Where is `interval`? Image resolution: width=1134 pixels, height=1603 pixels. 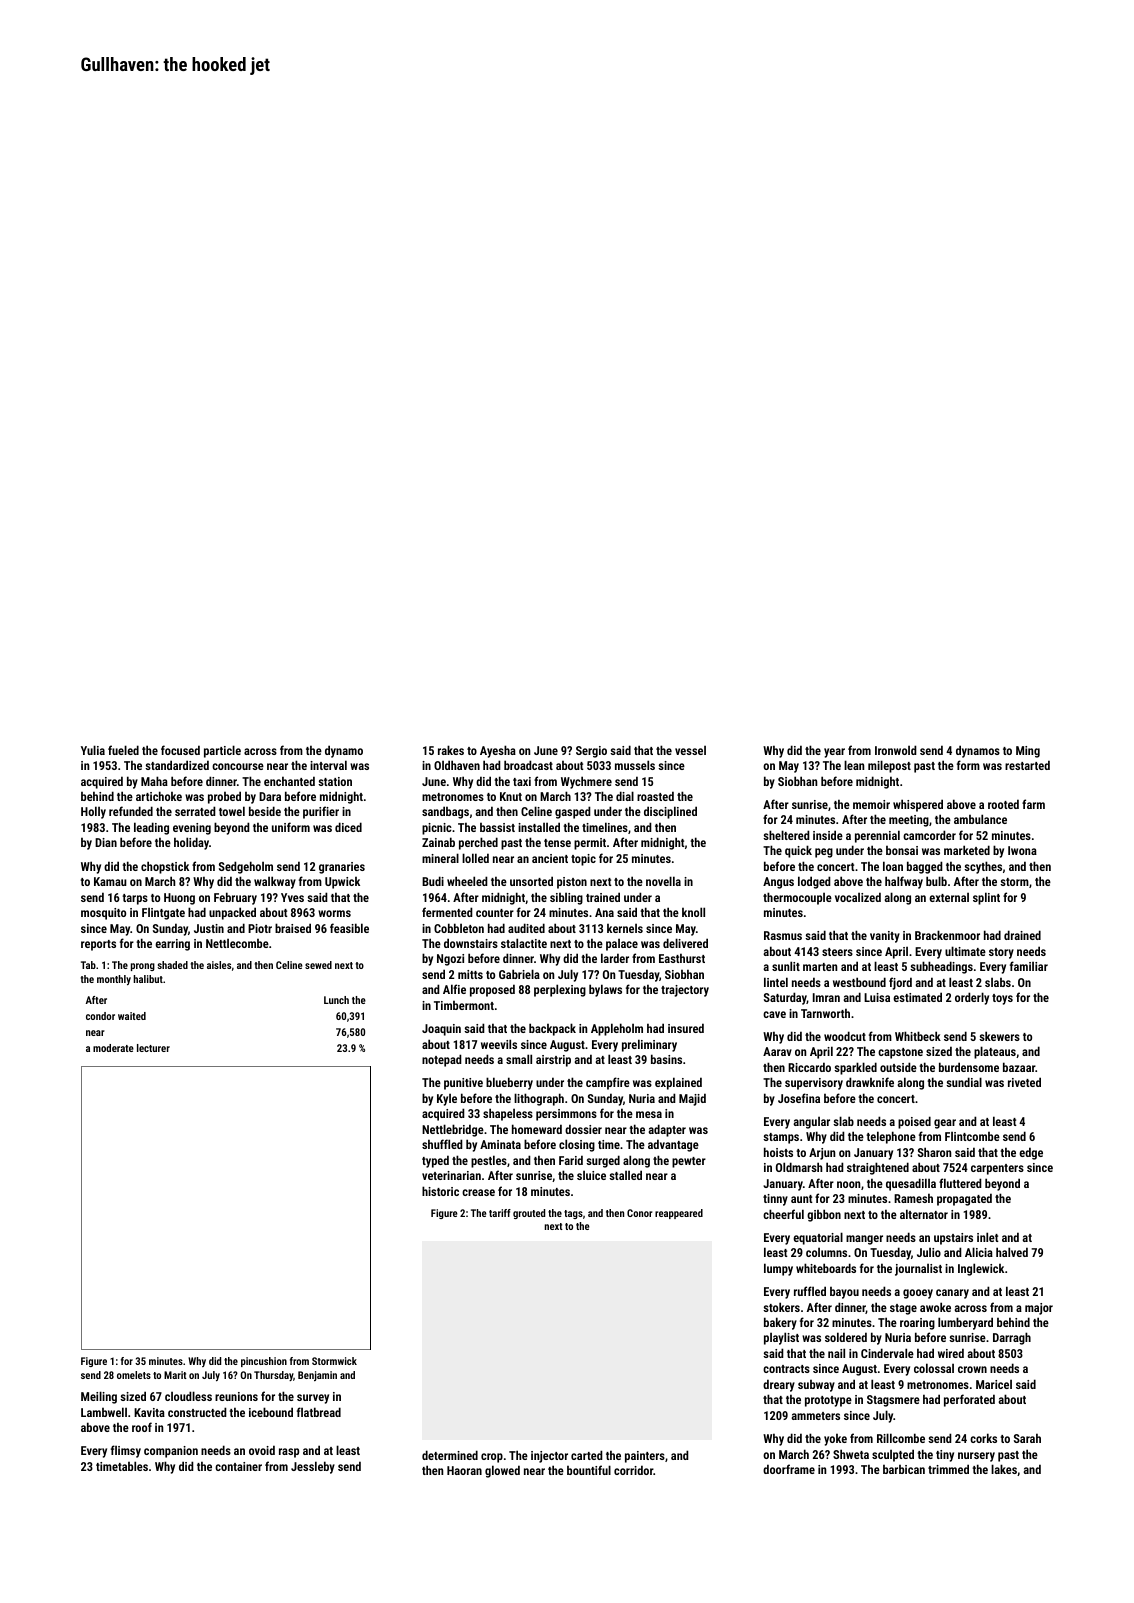
interval is located at coordinates (328, 765).
